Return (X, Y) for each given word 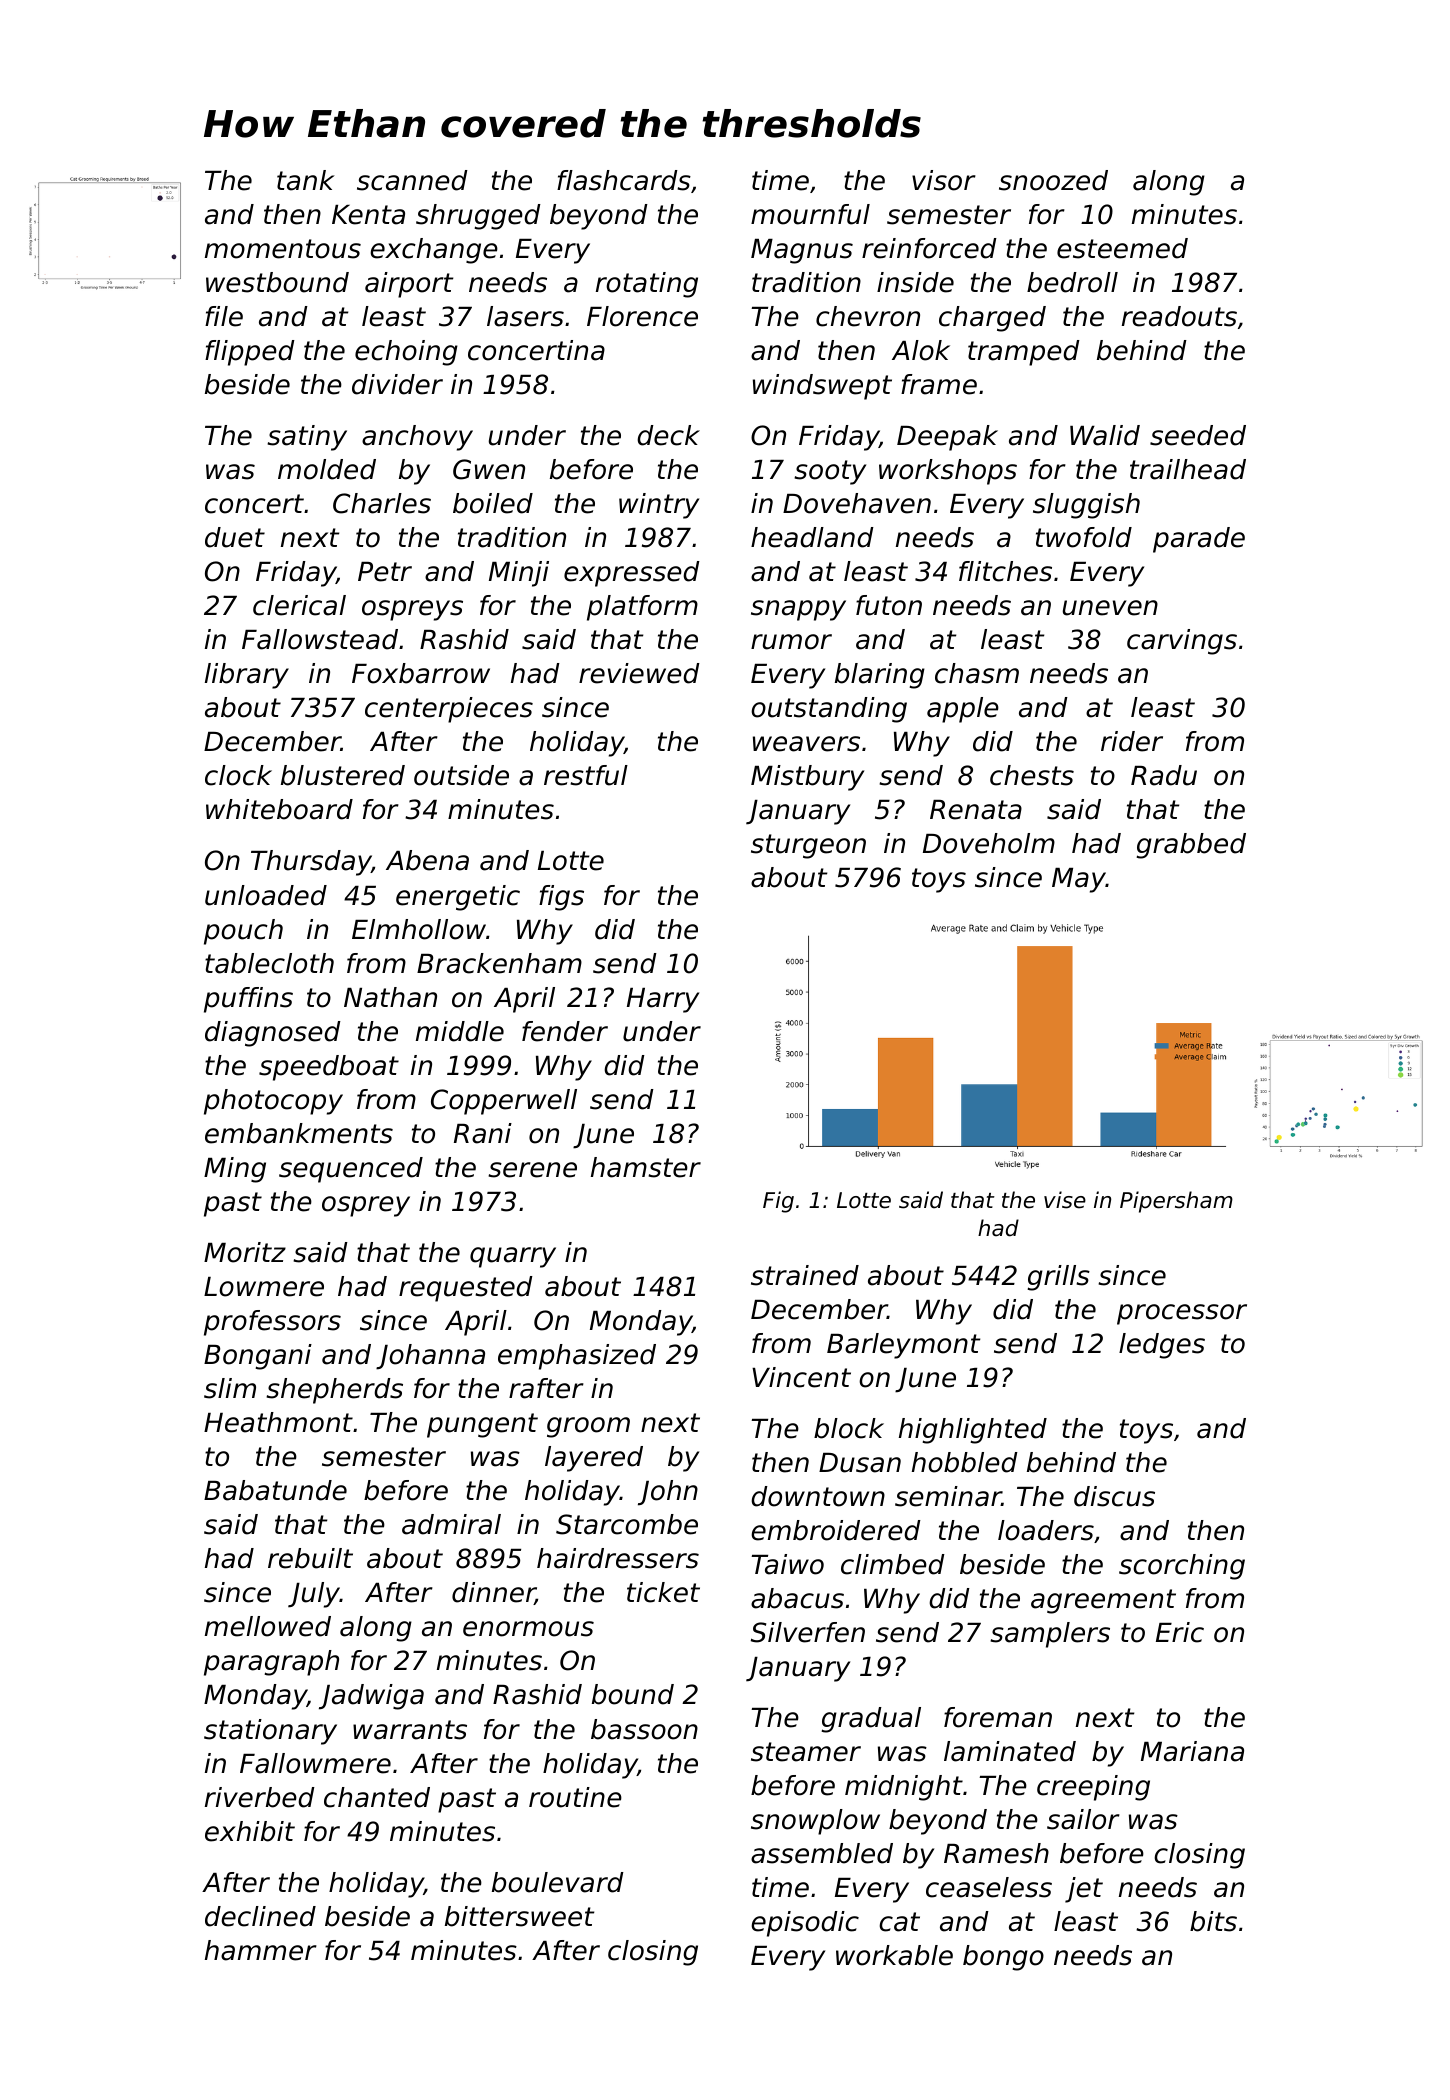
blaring (880, 676)
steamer (806, 1752)
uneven (1110, 608)
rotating (647, 285)
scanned (412, 180)
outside (461, 775)
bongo (1003, 1958)
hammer (261, 1950)
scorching (1182, 1567)
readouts (1179, 316)
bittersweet (519, 1916)
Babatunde (275, 1490)
